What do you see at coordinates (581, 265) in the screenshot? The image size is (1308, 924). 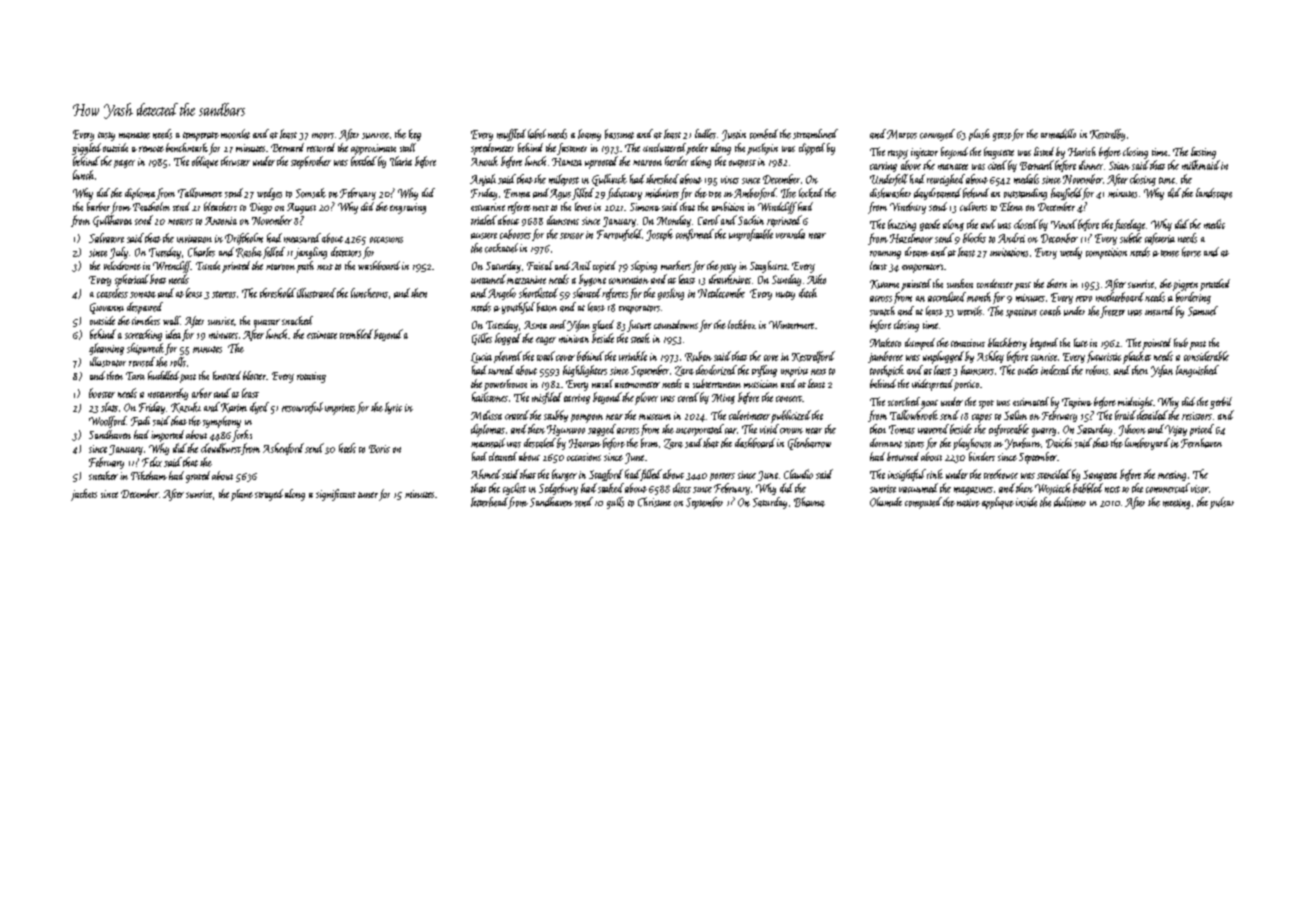 I see `Anil` at bounding box center [581, 265].
